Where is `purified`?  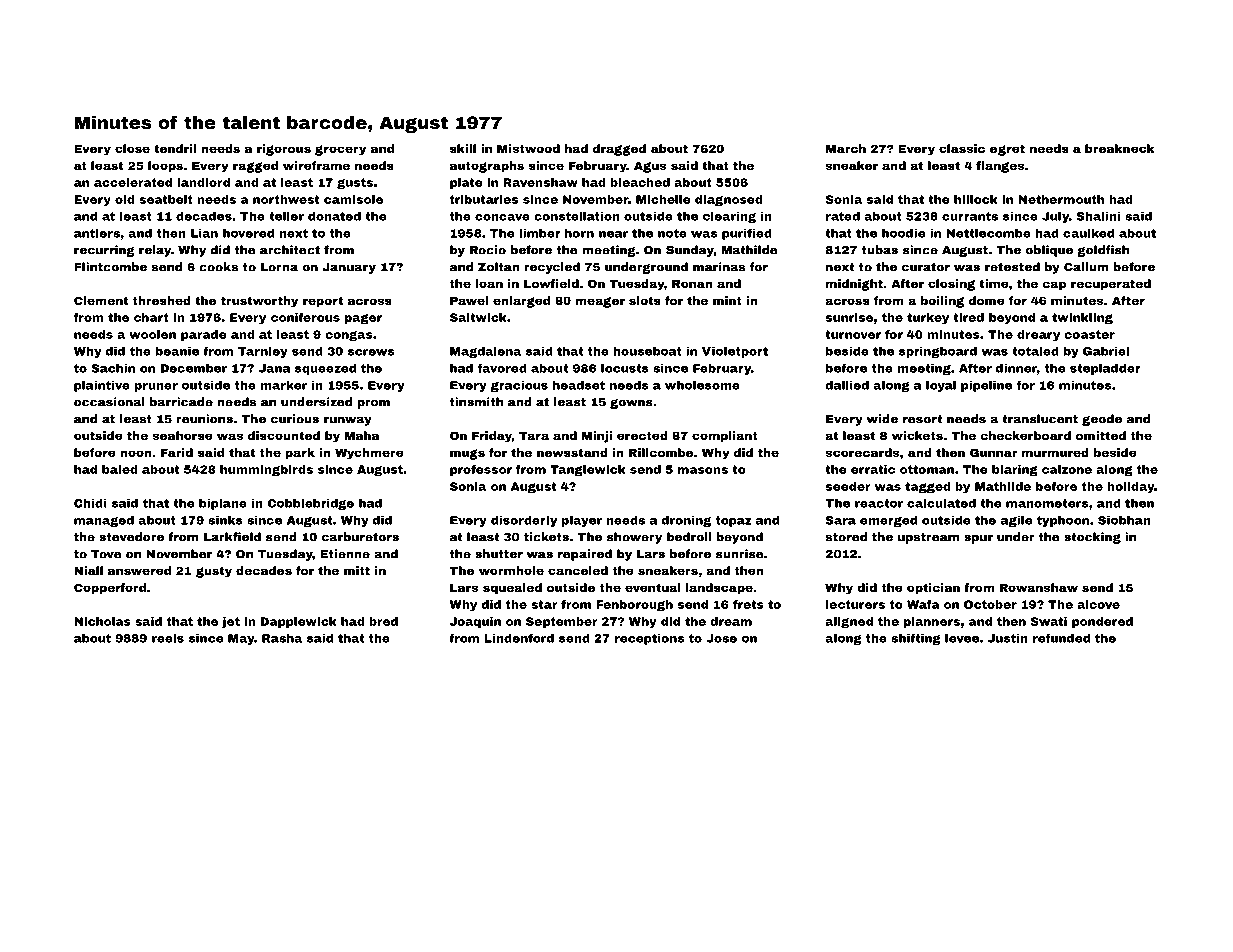
purified is located at coordinates (747, 234).
